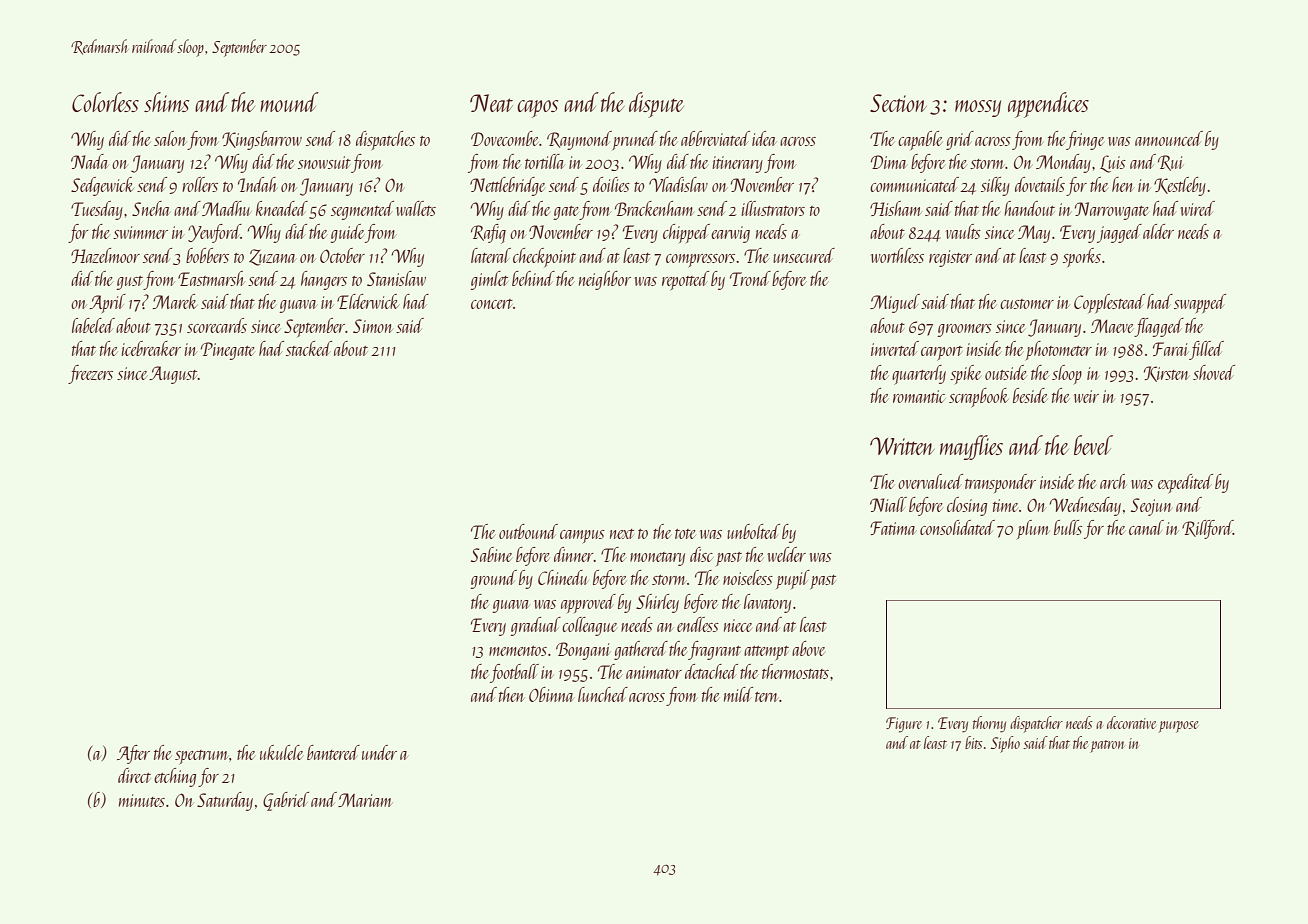 This page has height=924, width=1308. I want to click on football, so click(514, 673).
